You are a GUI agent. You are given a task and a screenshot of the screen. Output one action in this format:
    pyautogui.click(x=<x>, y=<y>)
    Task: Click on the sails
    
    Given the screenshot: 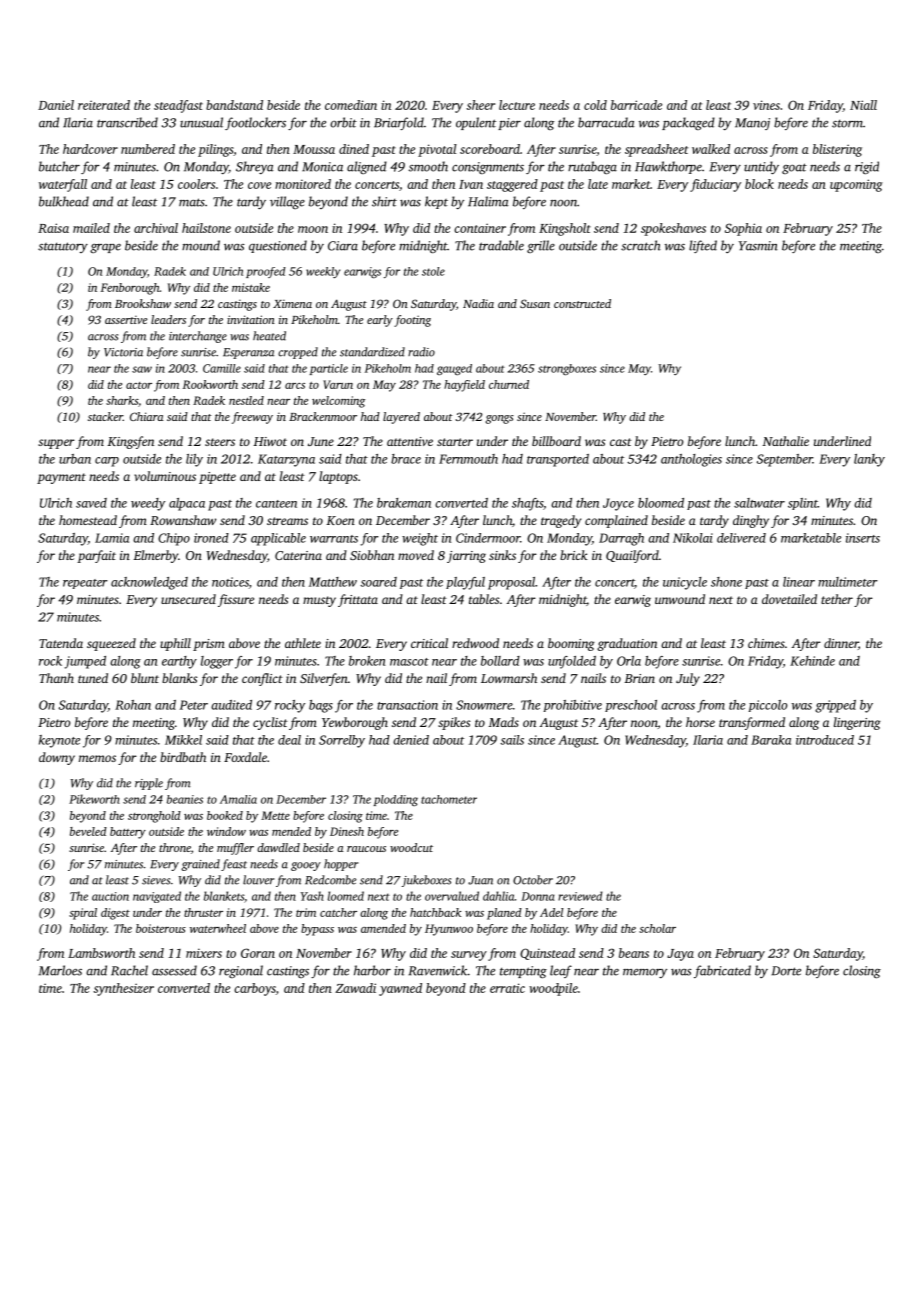 What is the action you would take?
    pyautogui.click(x=512, y=740)
